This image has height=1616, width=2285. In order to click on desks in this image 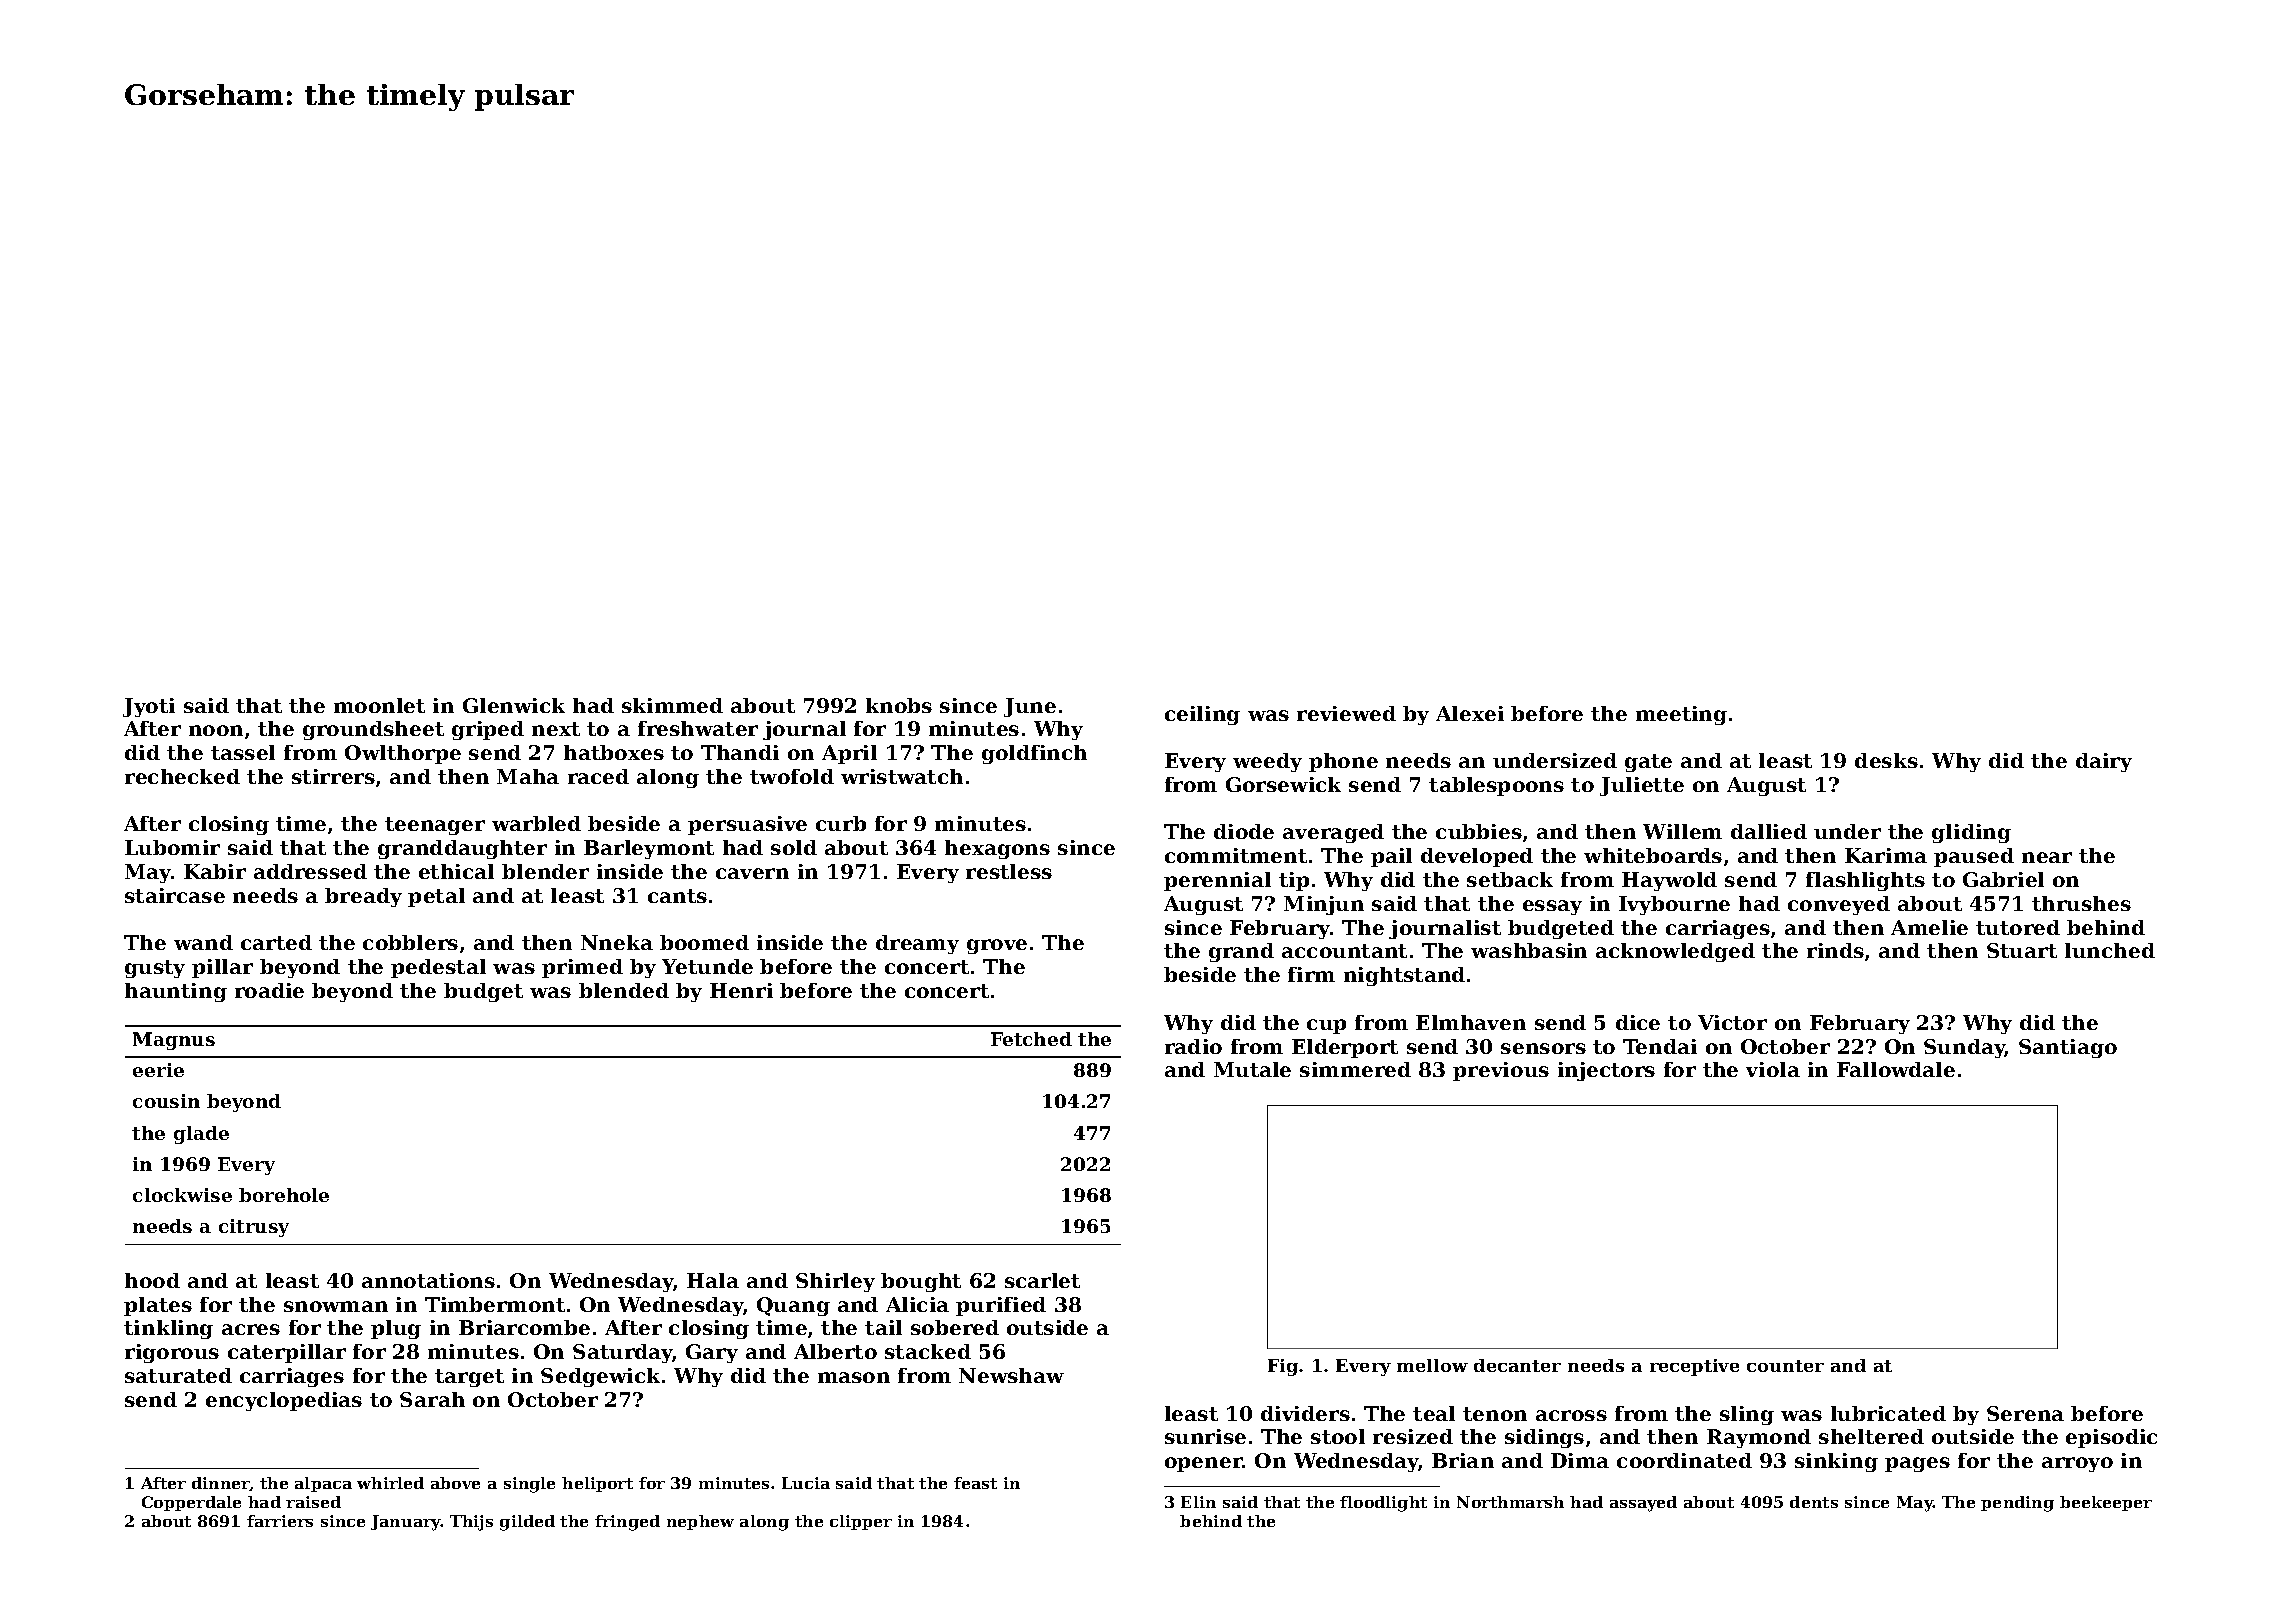, I will do `click(1886, 760)`.
